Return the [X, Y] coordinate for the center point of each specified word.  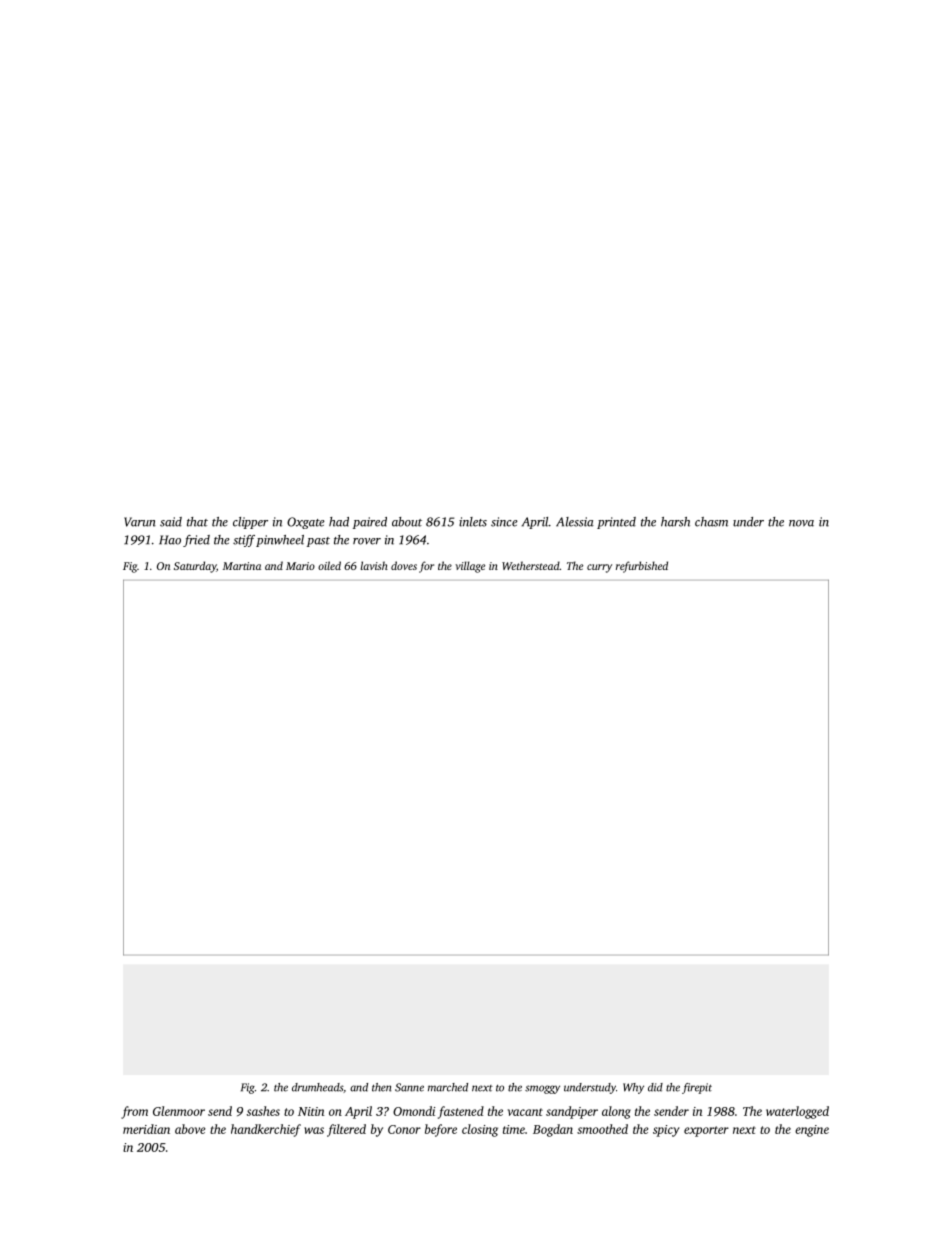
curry [599, 568]
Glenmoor [179, 1111]
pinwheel [280, 541]
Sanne [409, 1087]
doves [404, 565]
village [470, 567]
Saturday [195, 567]
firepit [697, 1088]
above [190, 1129]
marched [448, 1087]
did [655, 1087]
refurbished [642, 567]
